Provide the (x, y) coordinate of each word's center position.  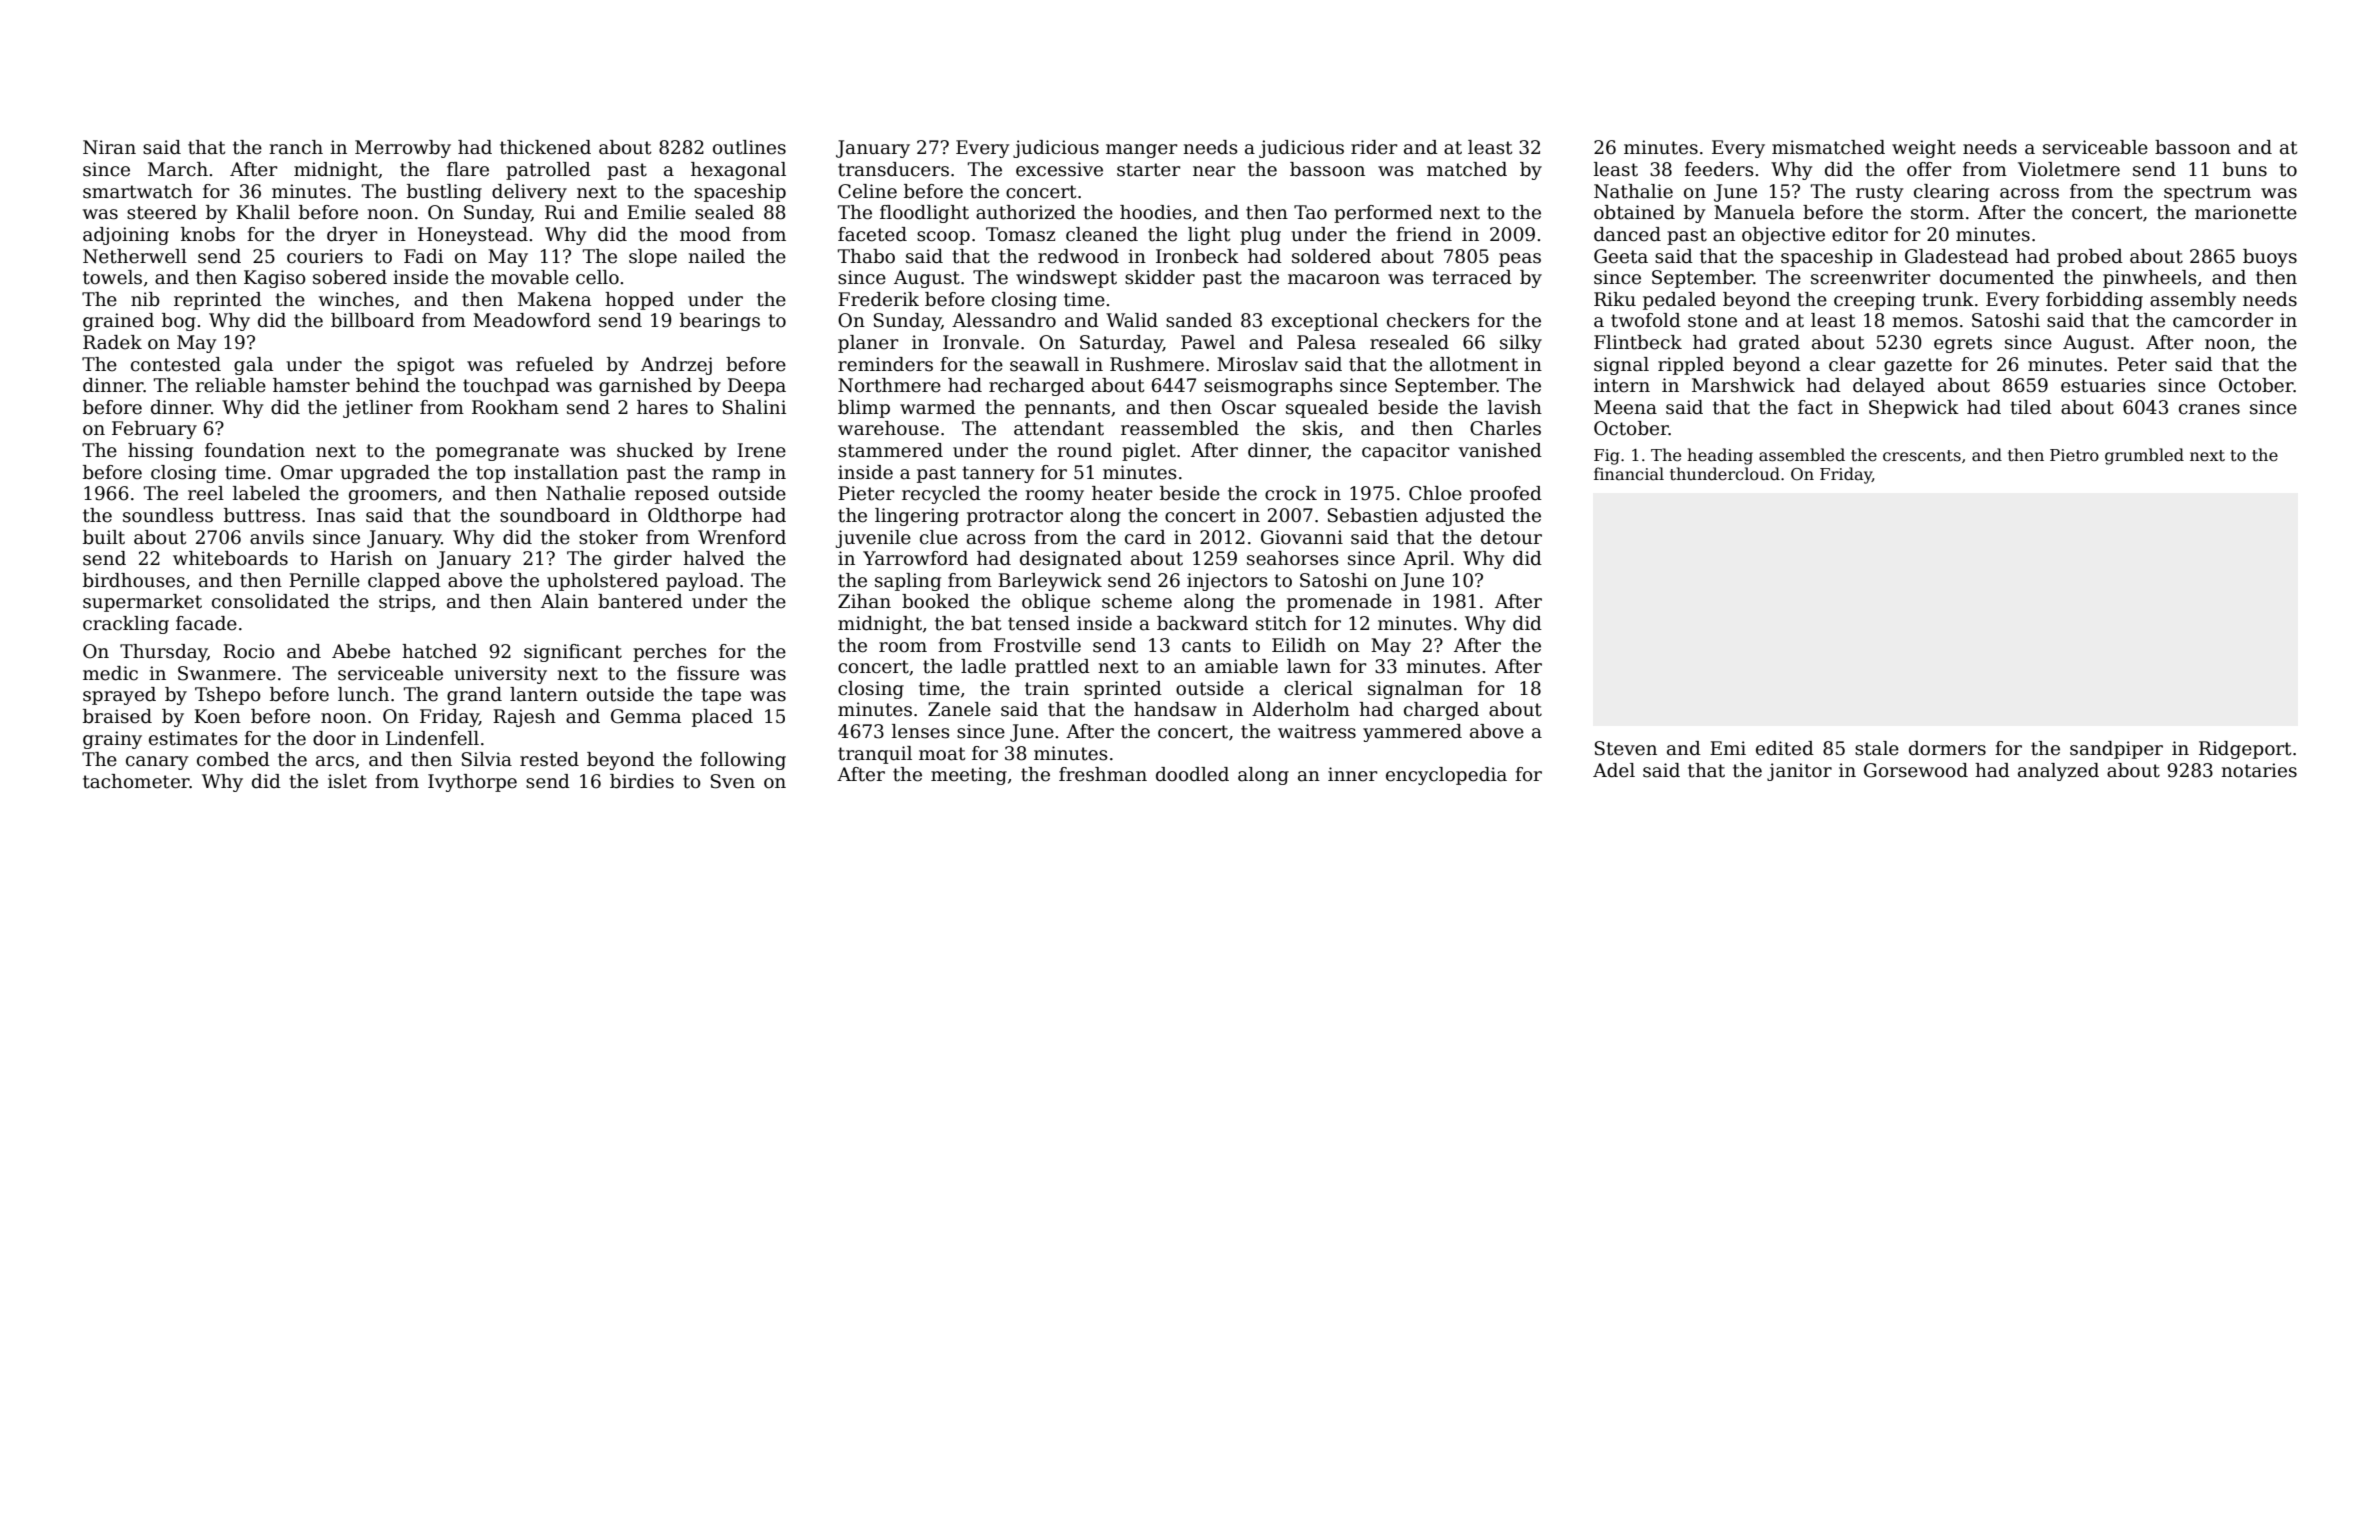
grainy (112, 740)
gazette (1918, 366)
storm (1937, 213)
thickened (545, 147)
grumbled (2144, 456)
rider (1374, 147)
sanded (1199, 320)
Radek (112, 342)
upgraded (385, 474)
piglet (1149, 452)
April (1426, 560)
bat (986, 623)
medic (110, 673)
